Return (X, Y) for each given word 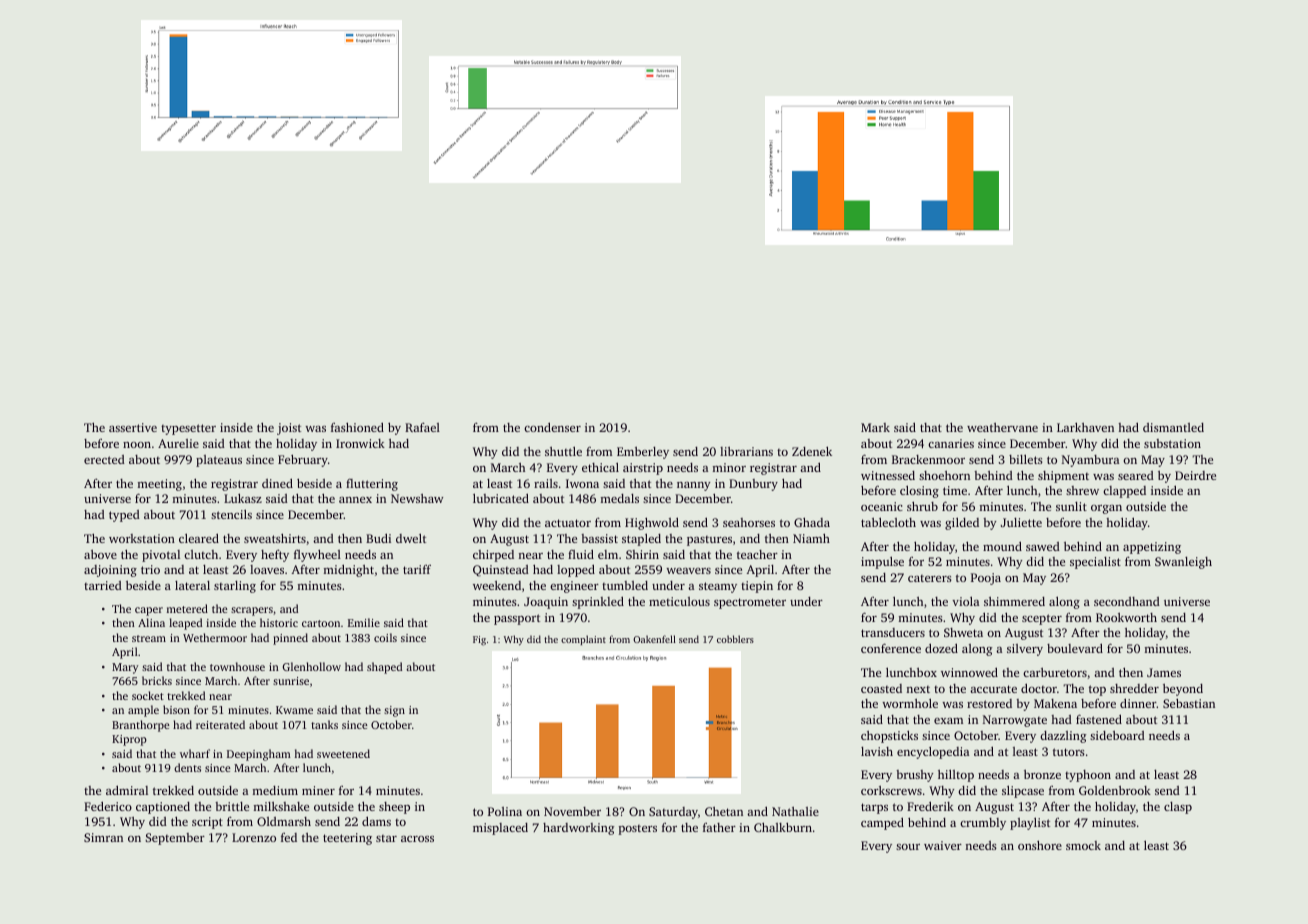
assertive (133, 427)
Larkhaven (1085, 427)
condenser (552, 427)
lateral (192, 585)
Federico (108, 806)
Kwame (294, 710)
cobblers (735, 639)
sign (394, 711)
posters (637, 830)
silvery (1025, 650)
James (1164, 672)
